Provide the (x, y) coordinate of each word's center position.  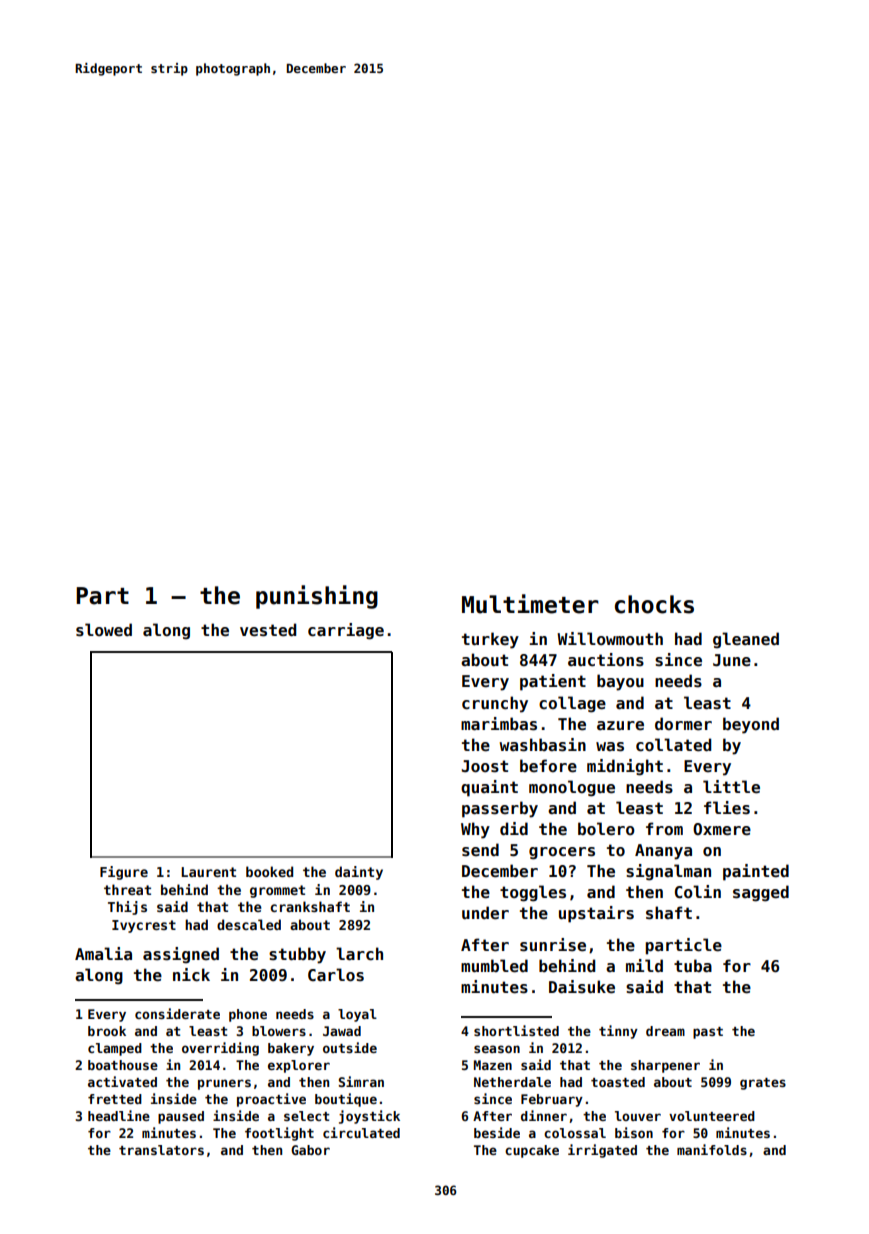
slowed (104, 630)
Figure (124, 873)
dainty (359, 873)
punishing (317, 597)
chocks (654, 604)
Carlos (336, 975)
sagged (761, 893)
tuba (693, 966)
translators (161, 1150)
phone (248, 1015)
